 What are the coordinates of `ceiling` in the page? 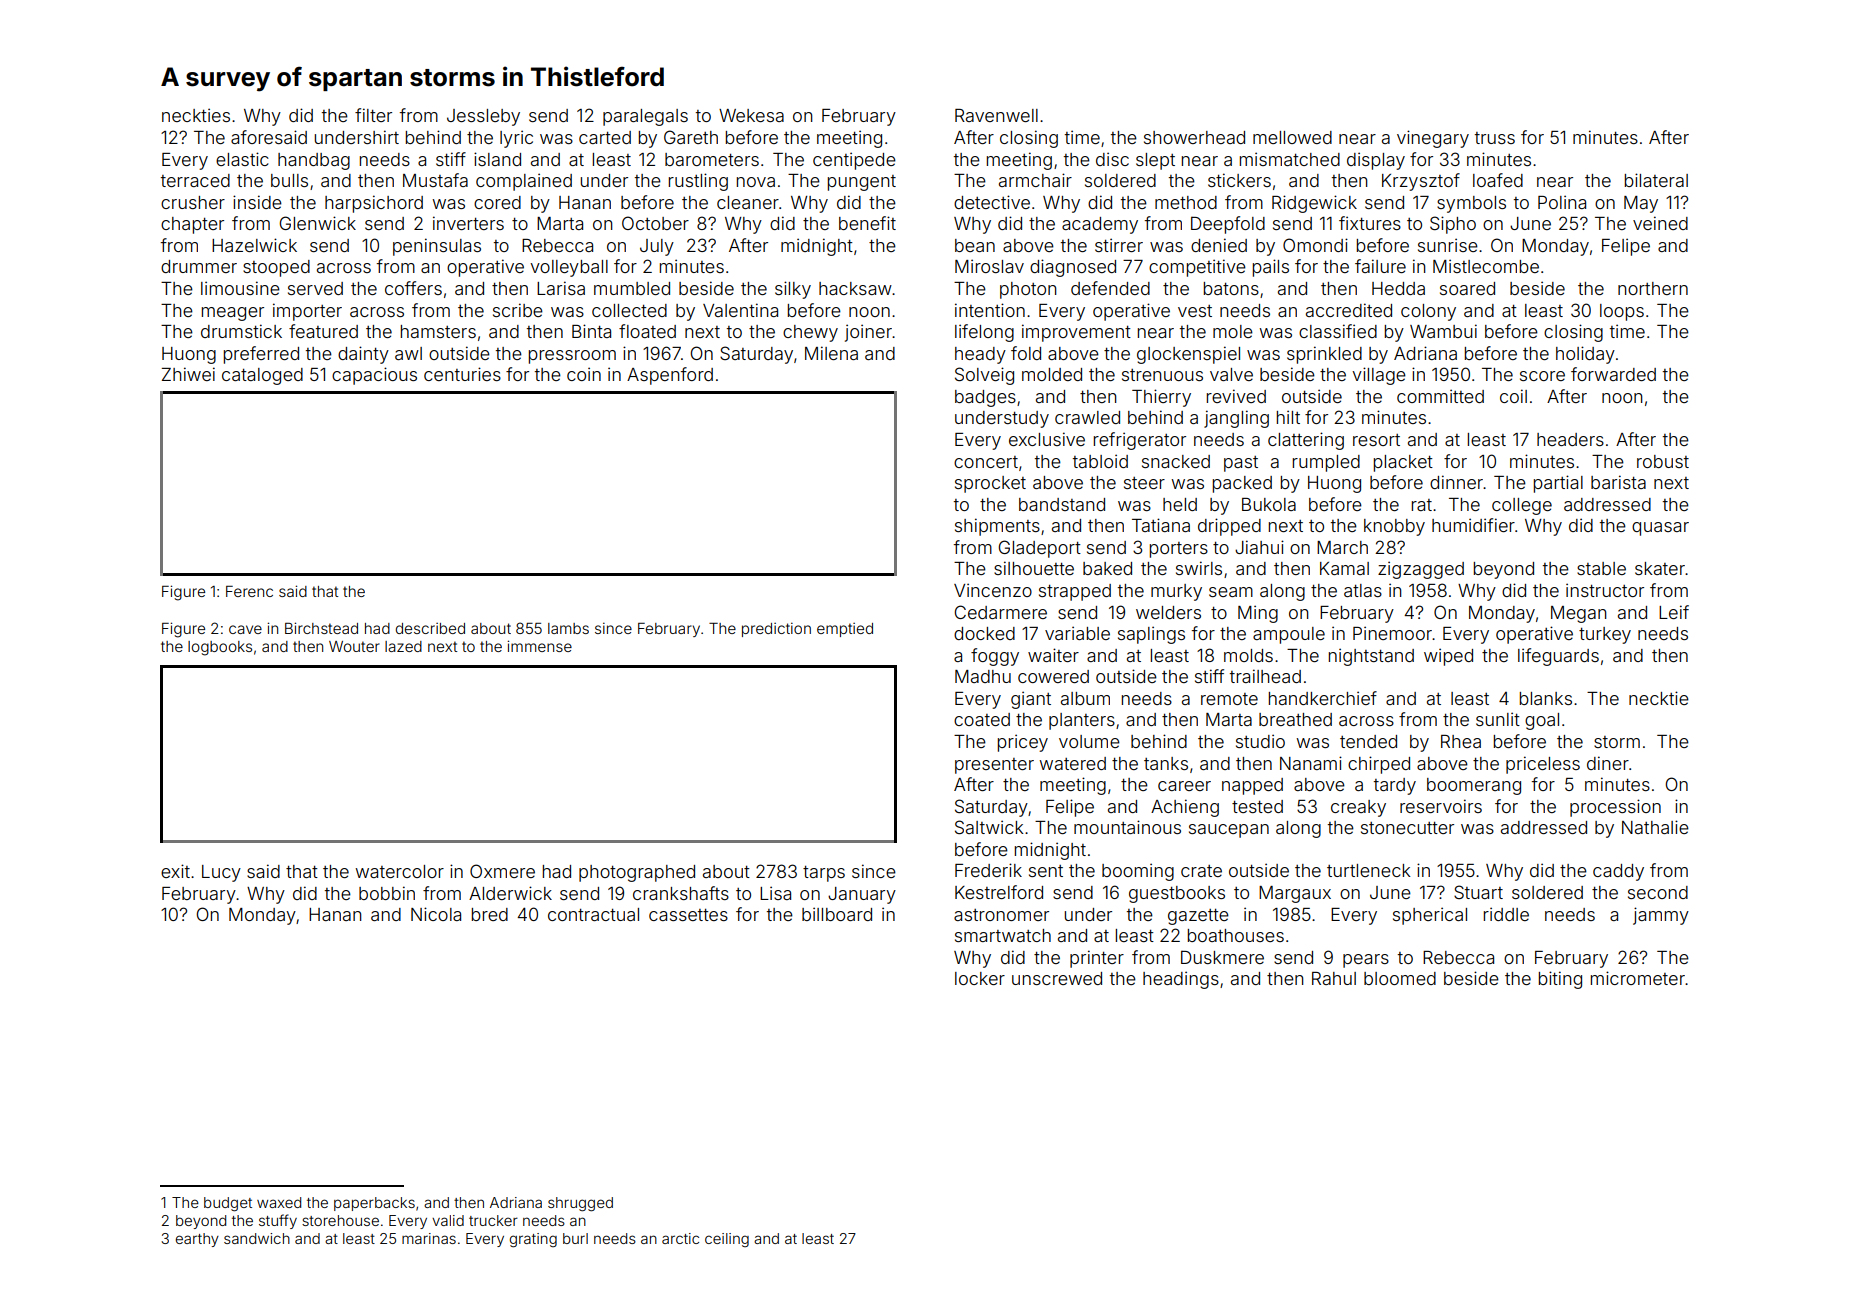 It's located at (727, 1240).
